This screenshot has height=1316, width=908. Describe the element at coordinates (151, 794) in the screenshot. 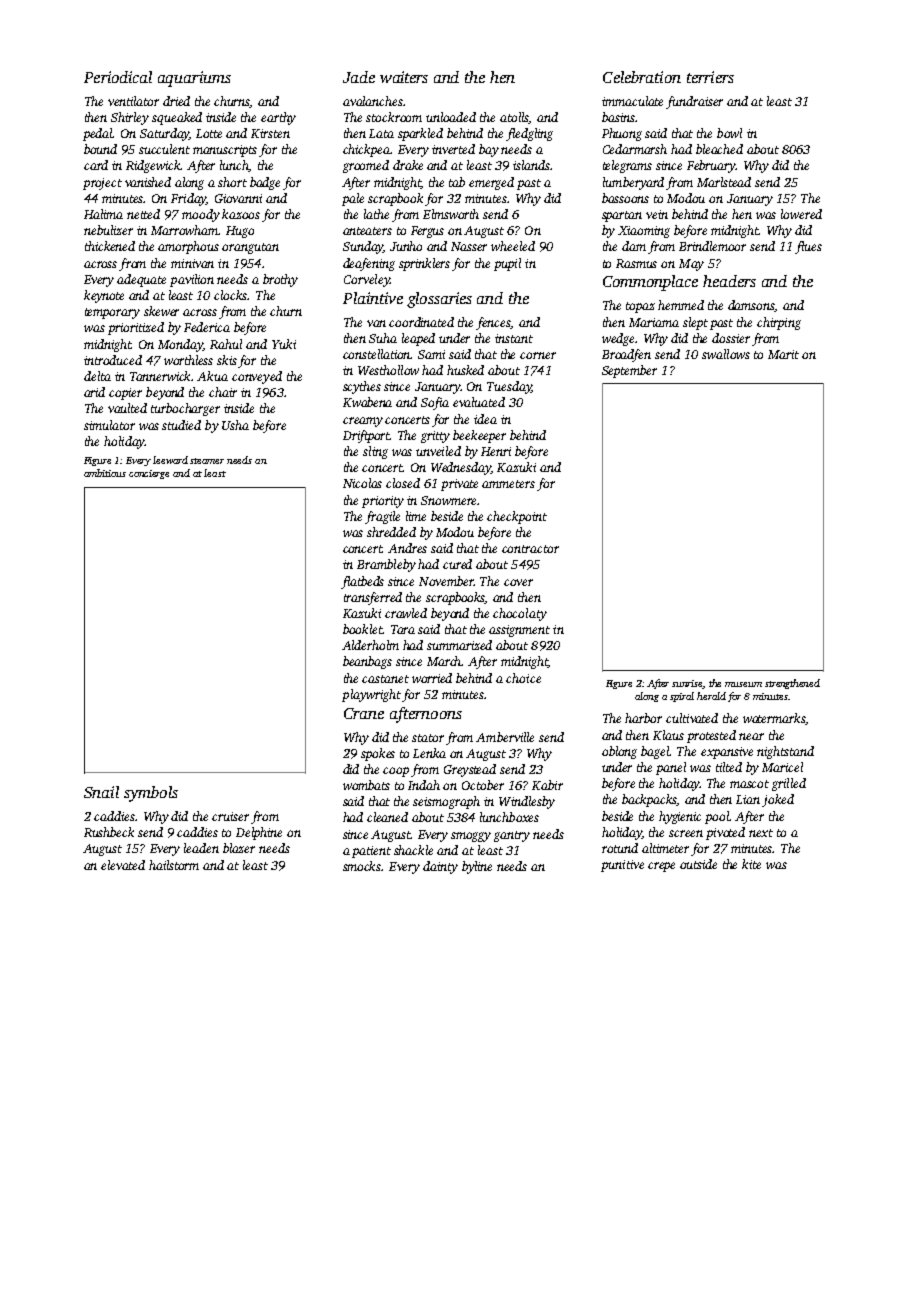

I see `symbols` at that location.
